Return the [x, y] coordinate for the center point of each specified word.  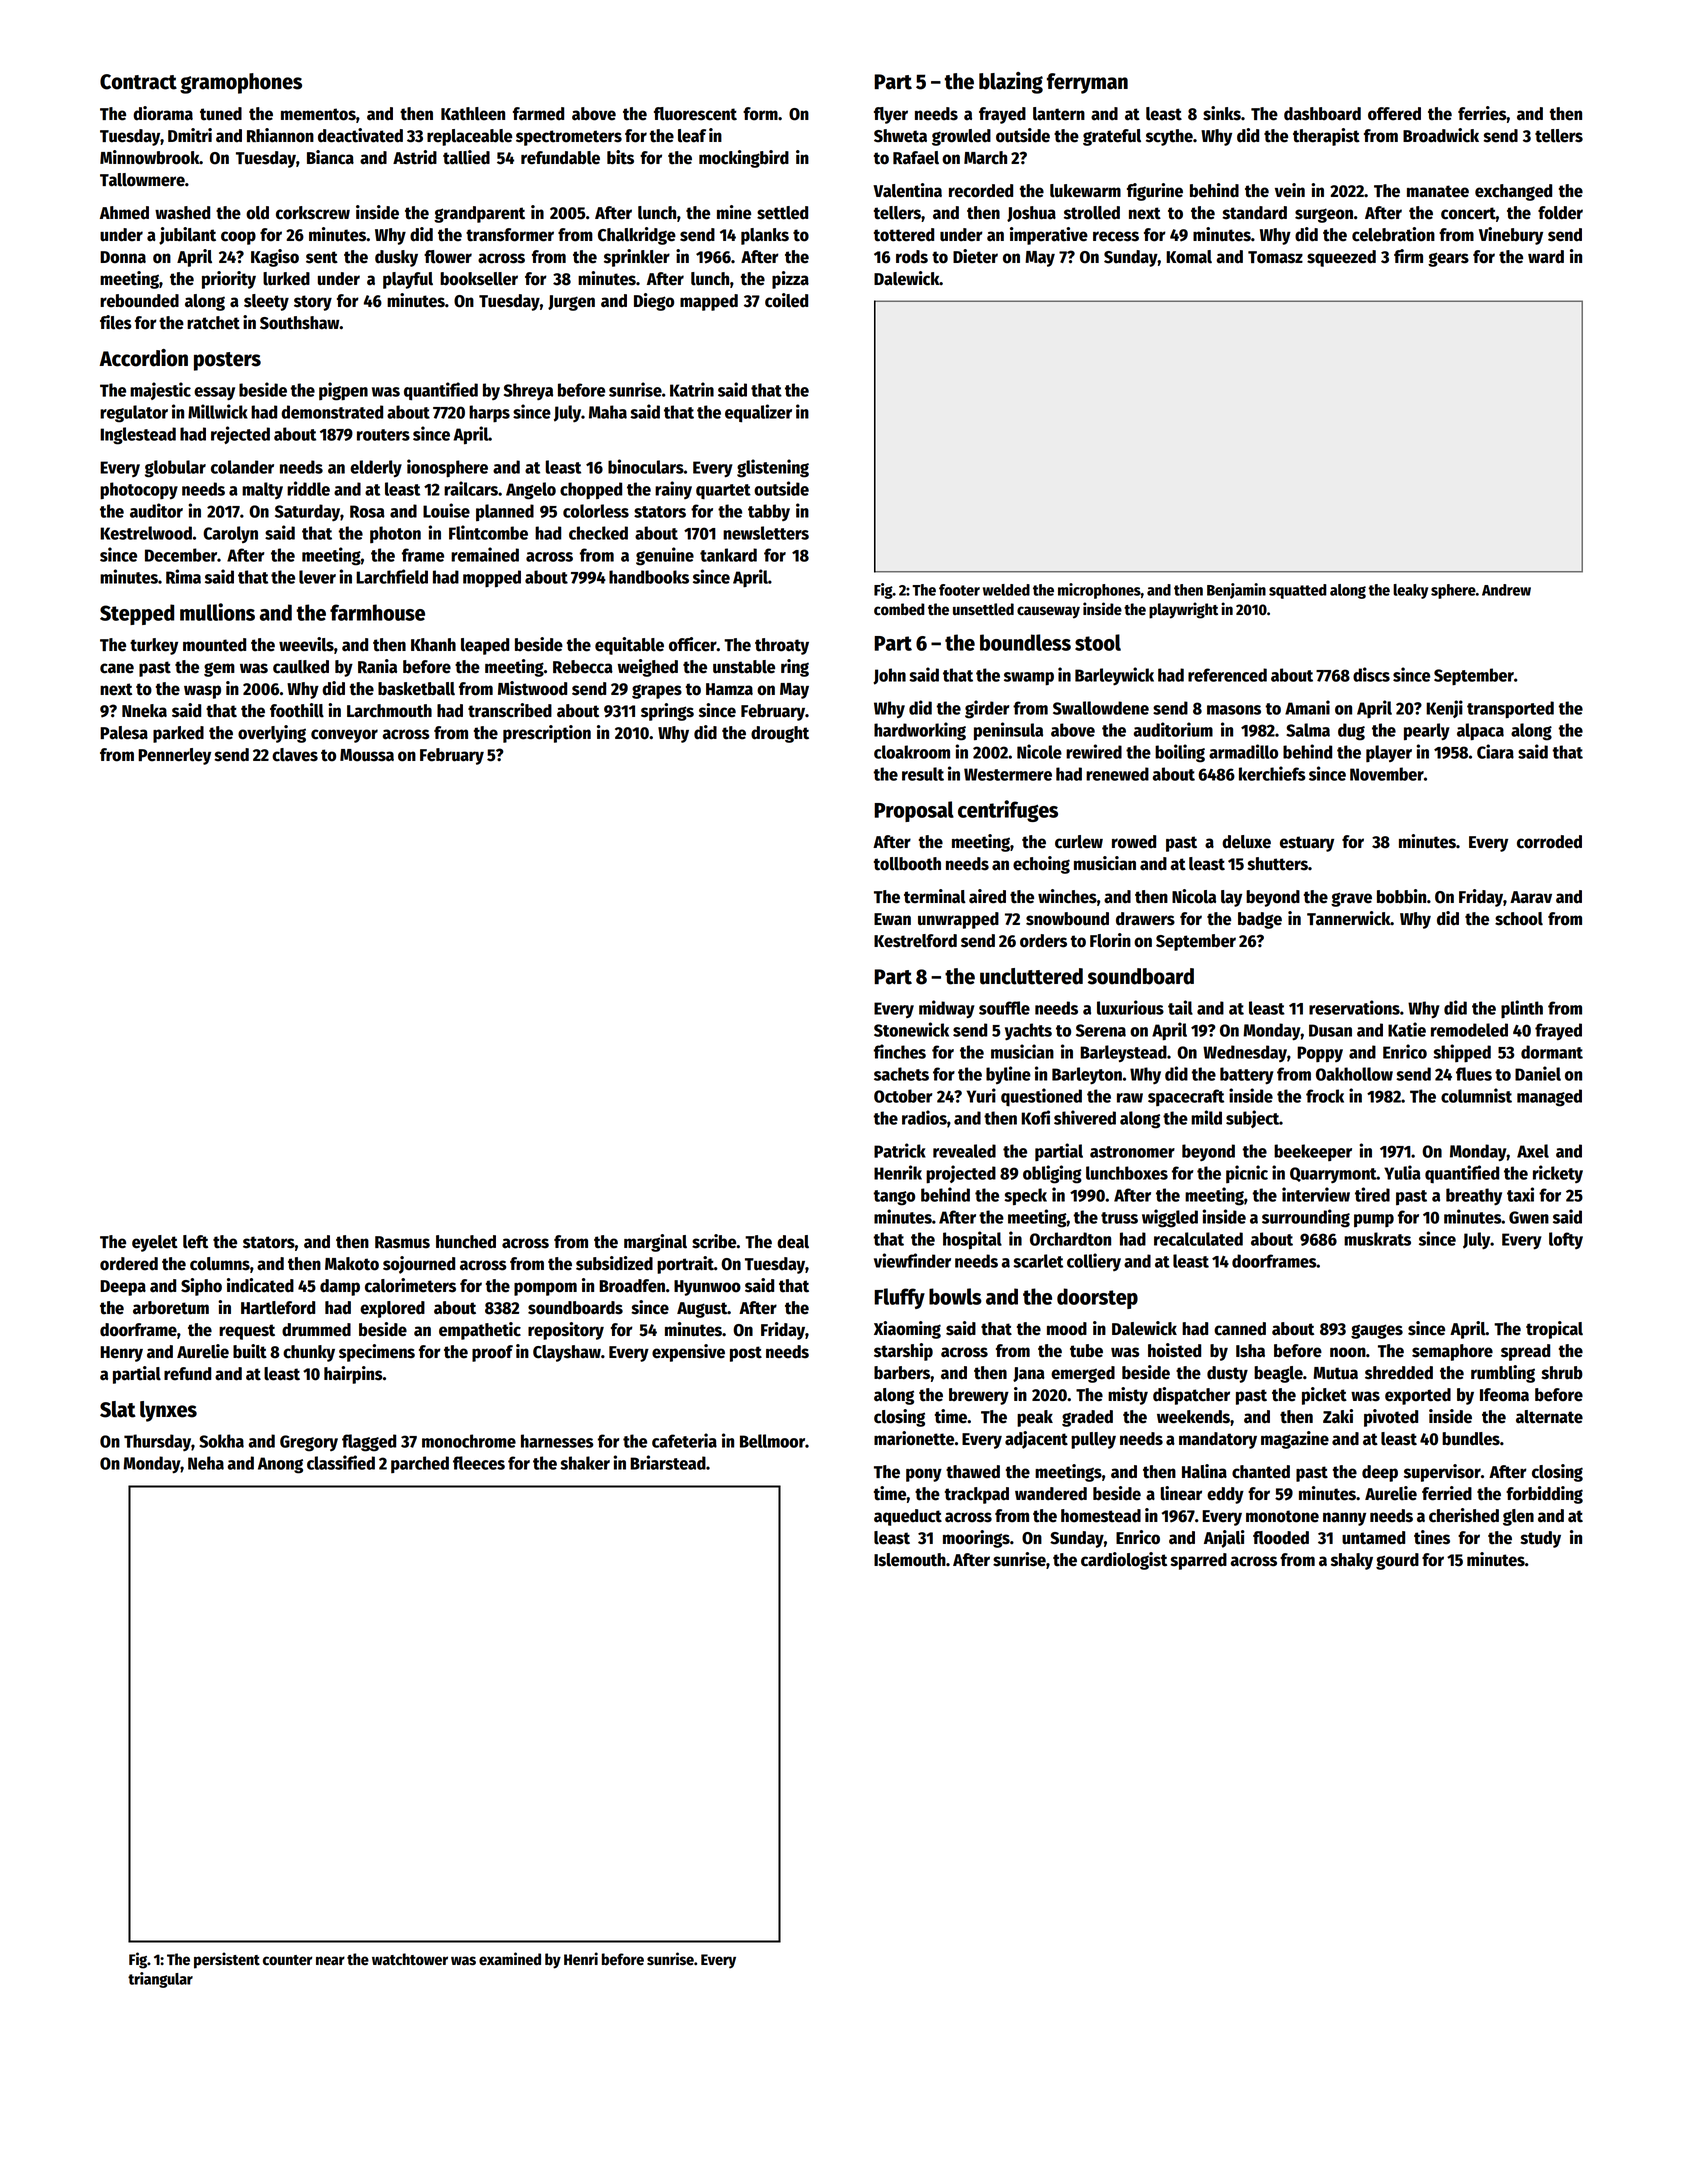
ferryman [1087, 83]
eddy [1225, 1495]
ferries [1482, 113]
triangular [160, 1980]
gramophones [241, 83]
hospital [972, 1240]
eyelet [155, 1243]
